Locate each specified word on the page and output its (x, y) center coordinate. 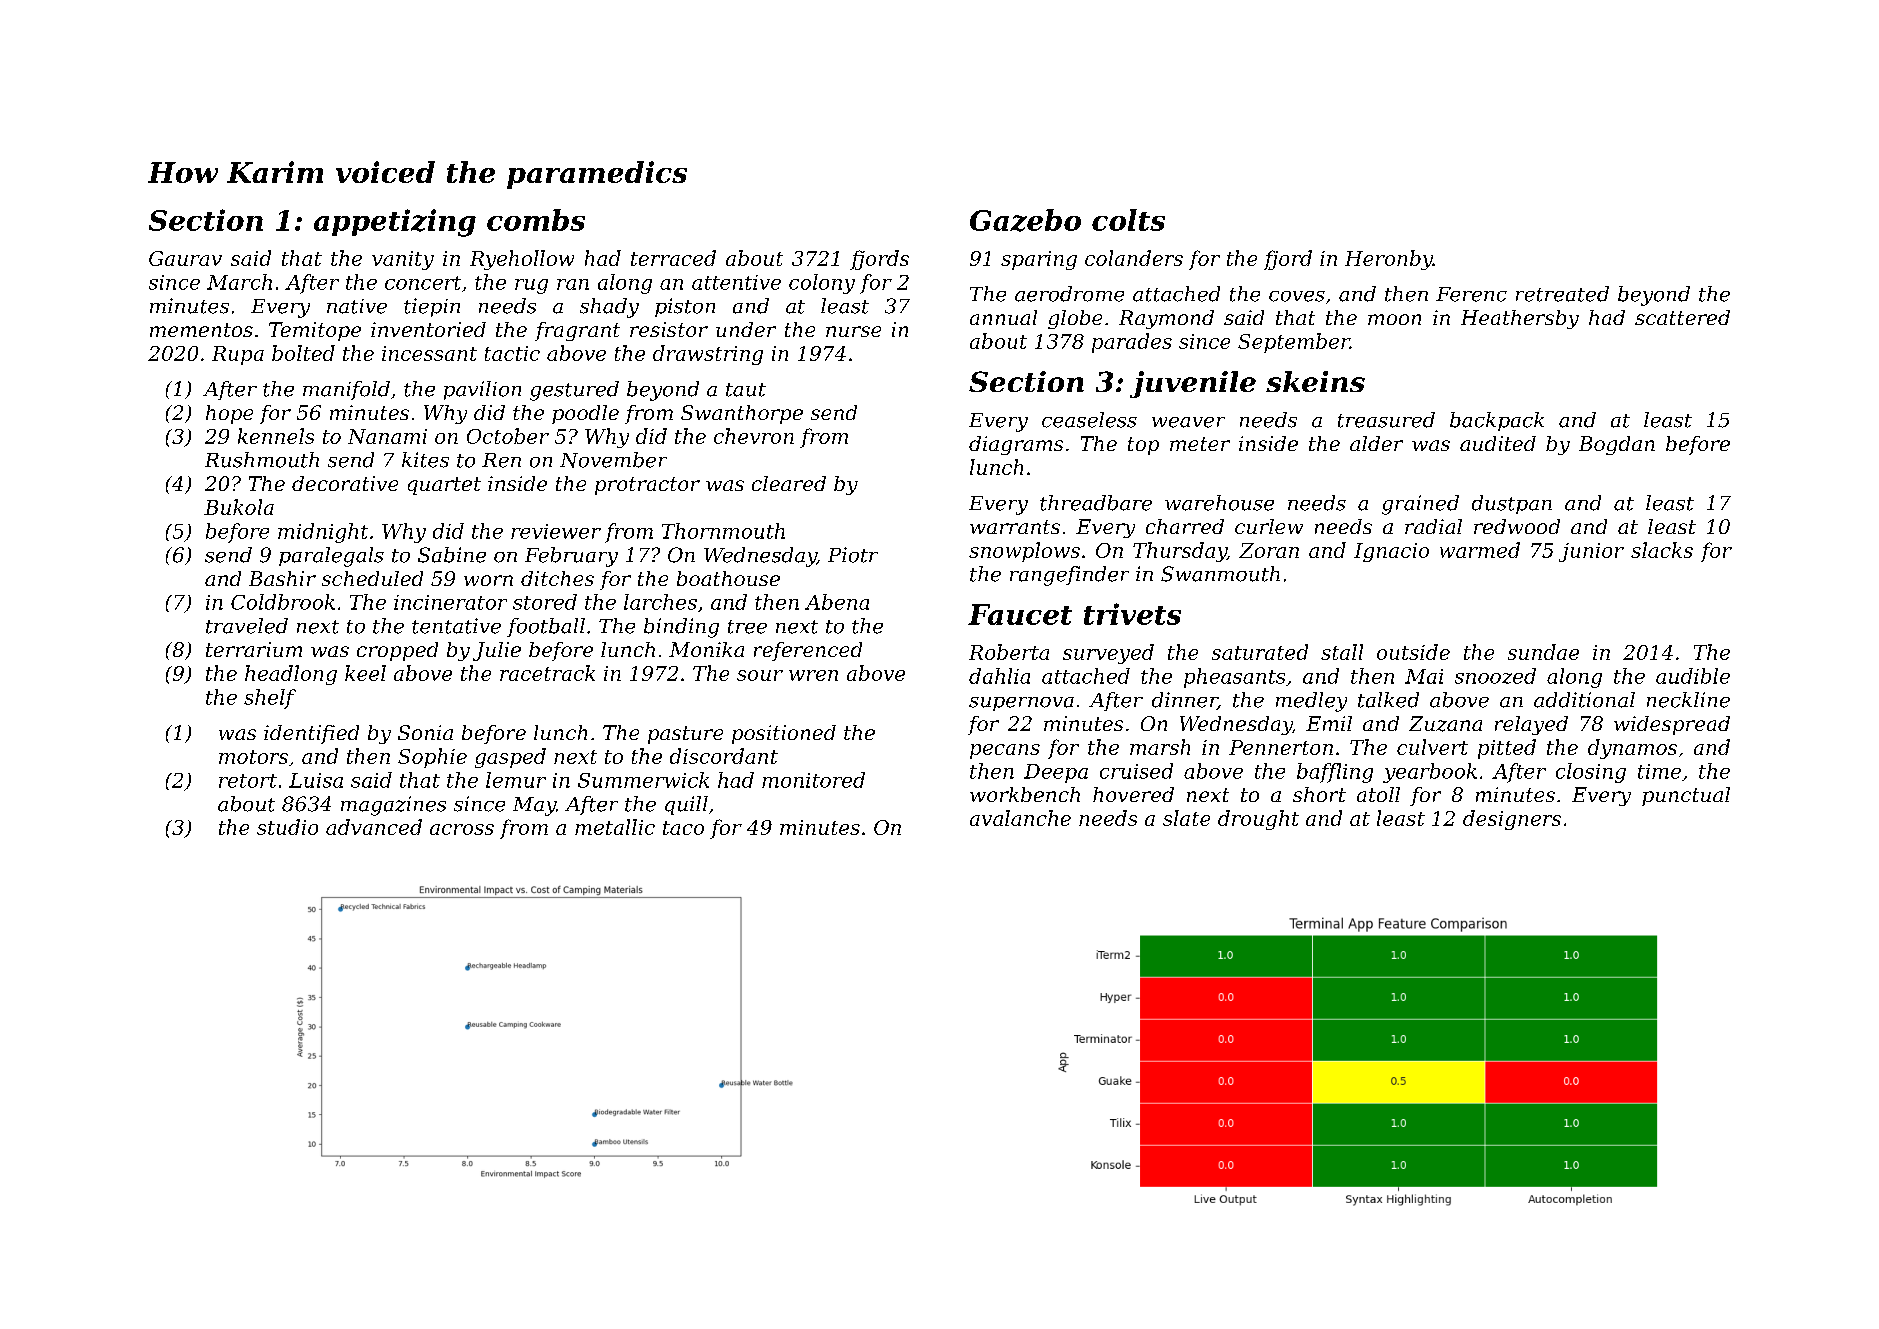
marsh (1160, 747)
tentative (456, 626)
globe (1075, 319)
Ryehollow (522, 260)
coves (1297, 296)
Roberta (1009, 652)
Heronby (1389, 260)
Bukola (239, 507)
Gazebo (1025, 220)
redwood (1517, 526)
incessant (429, 353)
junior (1591, 552)
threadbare (1096, 503)
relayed (1531, 725)
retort (248, 781)
